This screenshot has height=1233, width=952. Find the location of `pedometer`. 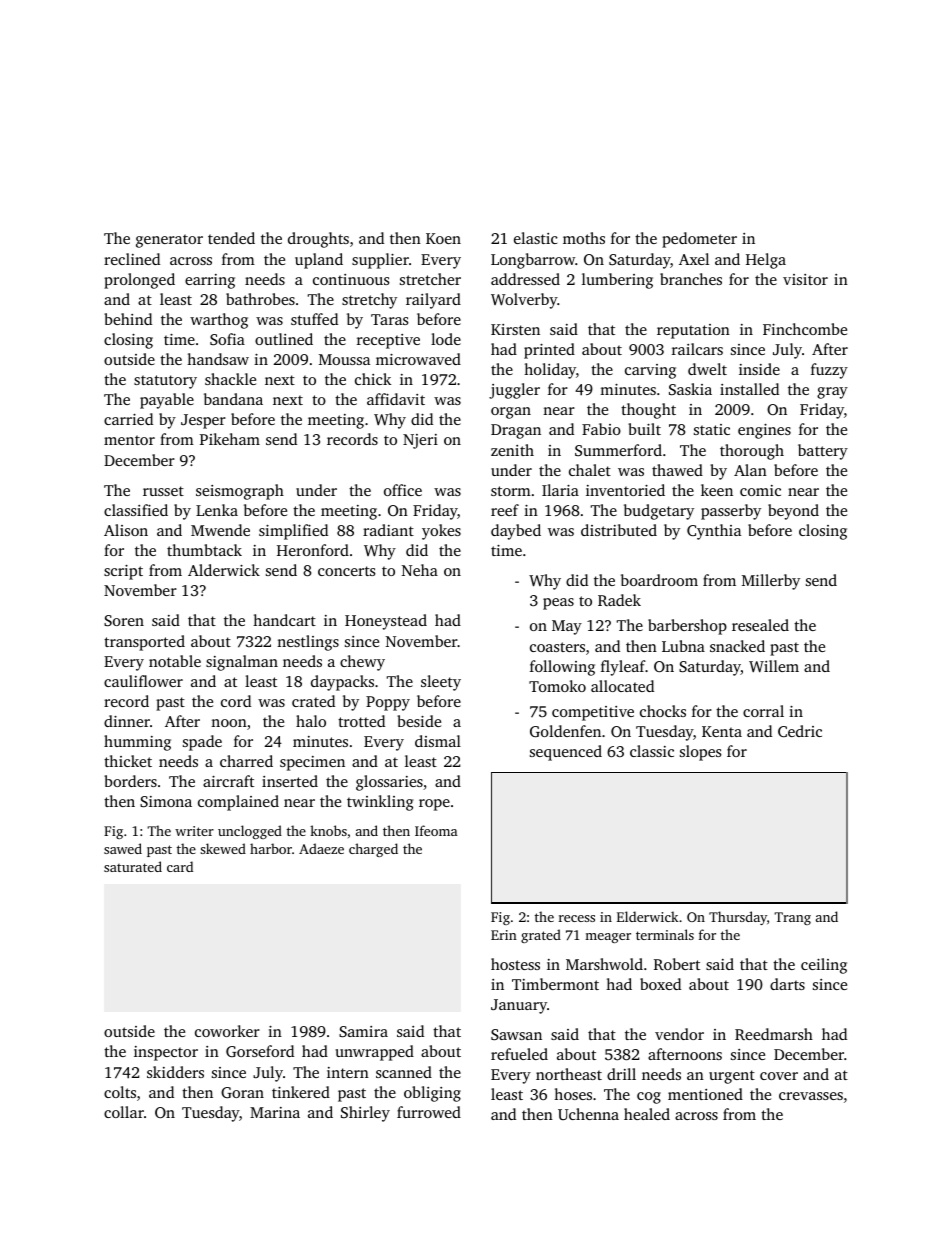

pedometer is located at coordinates (699, 240).
